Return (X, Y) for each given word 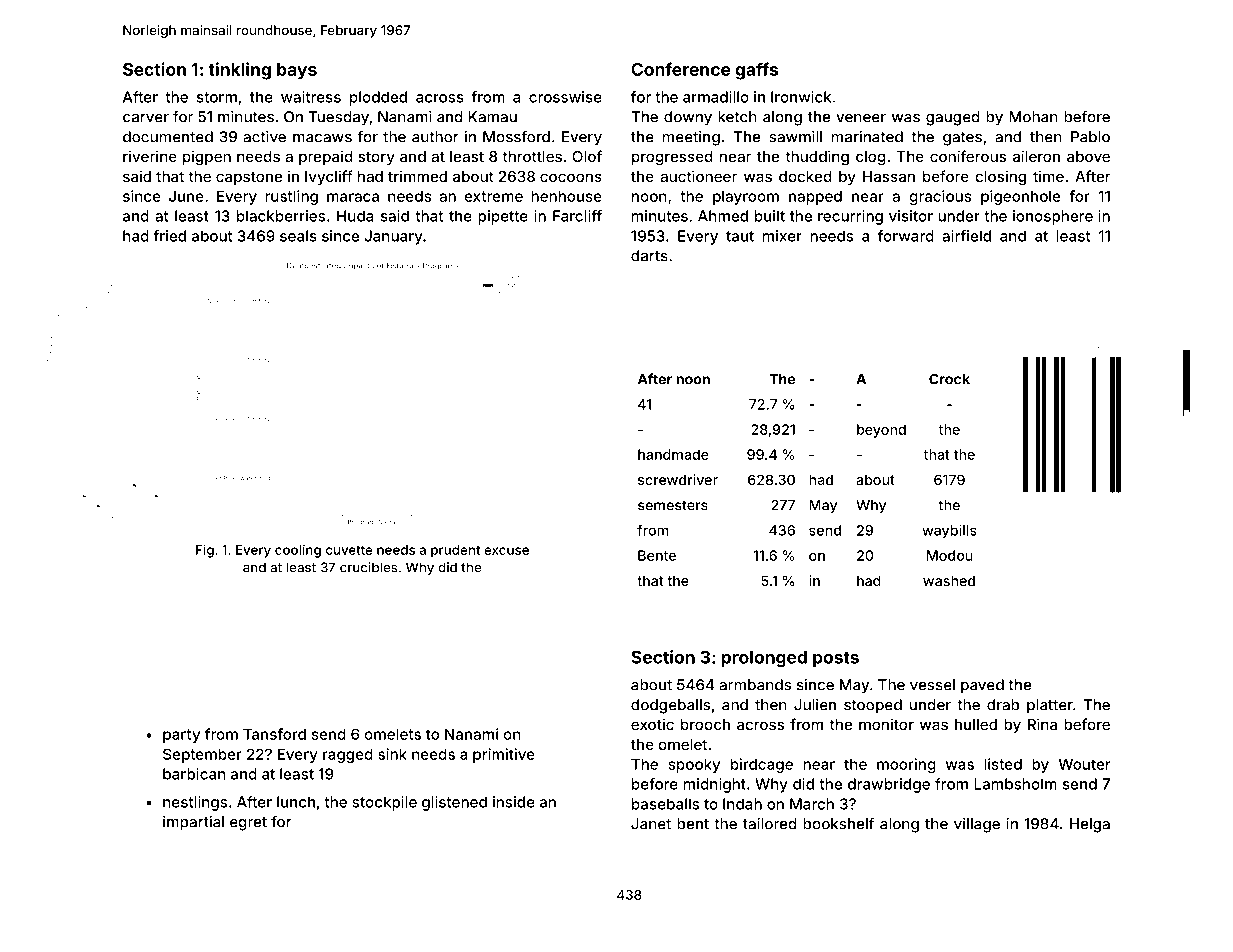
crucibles (369, 567)
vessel (932, 685)
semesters (673, 505)
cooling (298, 551)
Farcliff (577, 216)
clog (871, 158)
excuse (506, 551)
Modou (950, 555)
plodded (378, 98)
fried (169, 236)
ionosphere (1053, 217)
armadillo (716, 97)
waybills (949, 532)
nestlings (195, 803)
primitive (504, 755)
